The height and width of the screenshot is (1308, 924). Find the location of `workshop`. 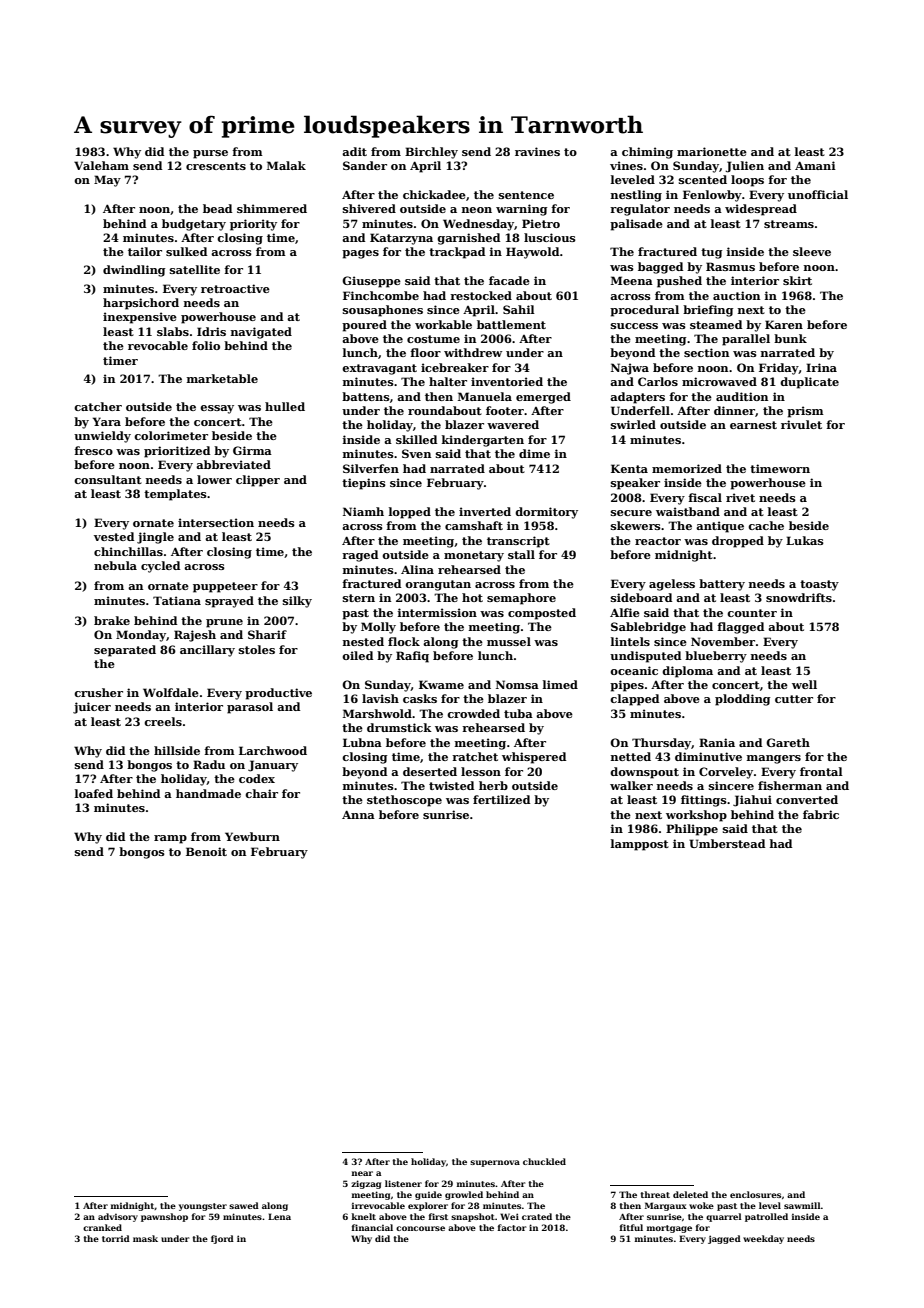

workshop is located at coordinates (696, 816).
